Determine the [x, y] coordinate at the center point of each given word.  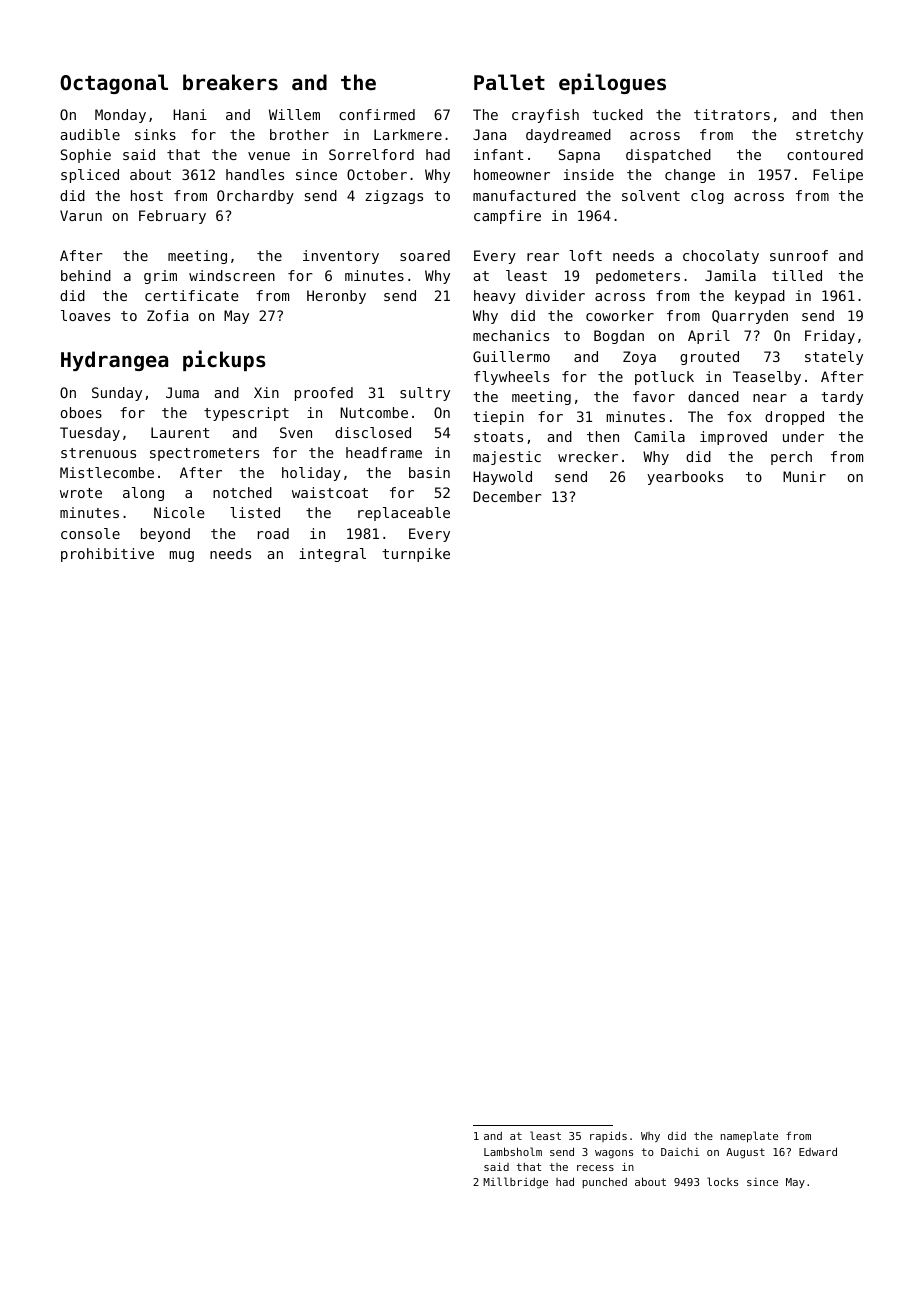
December [507, 496]
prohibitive [107, 555]
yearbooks [685, 478]
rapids [608, 1136]
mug [182, 556]
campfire [507, 217]
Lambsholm [513, 1151]
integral [332, 555]
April [709, 337]
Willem [294, 114]
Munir [804, 476]
